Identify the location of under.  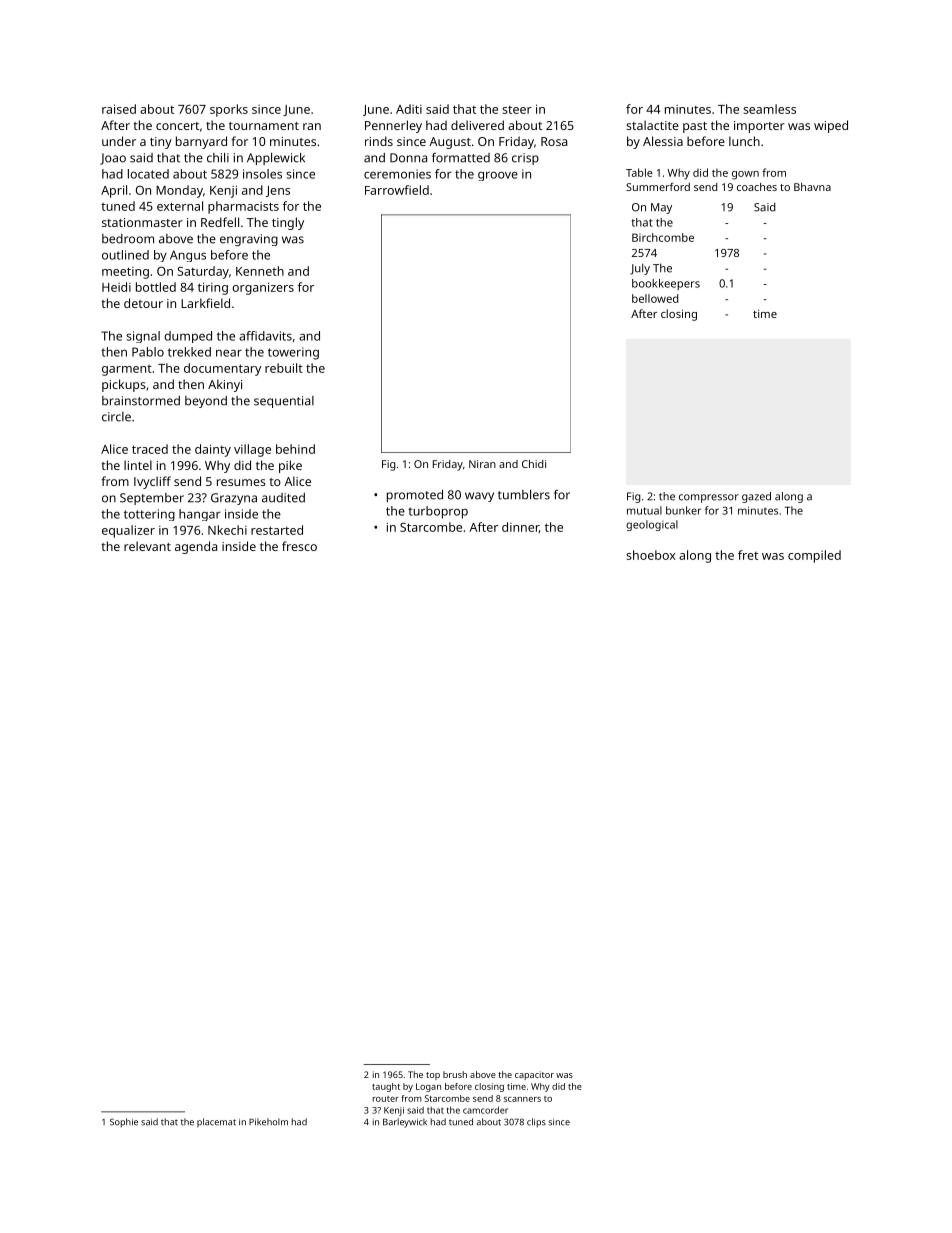
(119, 141).
